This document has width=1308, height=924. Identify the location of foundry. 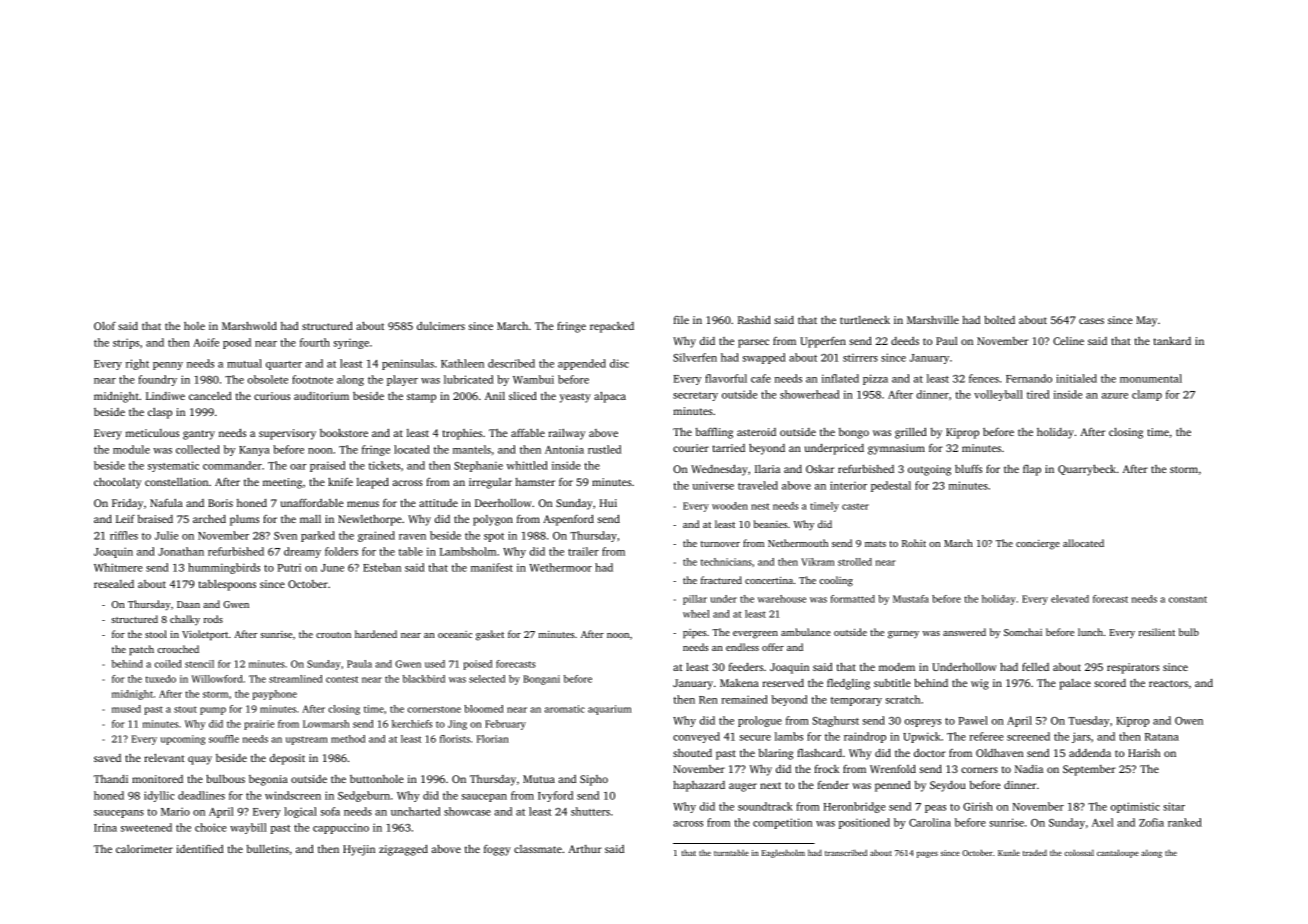
(157, 380).
